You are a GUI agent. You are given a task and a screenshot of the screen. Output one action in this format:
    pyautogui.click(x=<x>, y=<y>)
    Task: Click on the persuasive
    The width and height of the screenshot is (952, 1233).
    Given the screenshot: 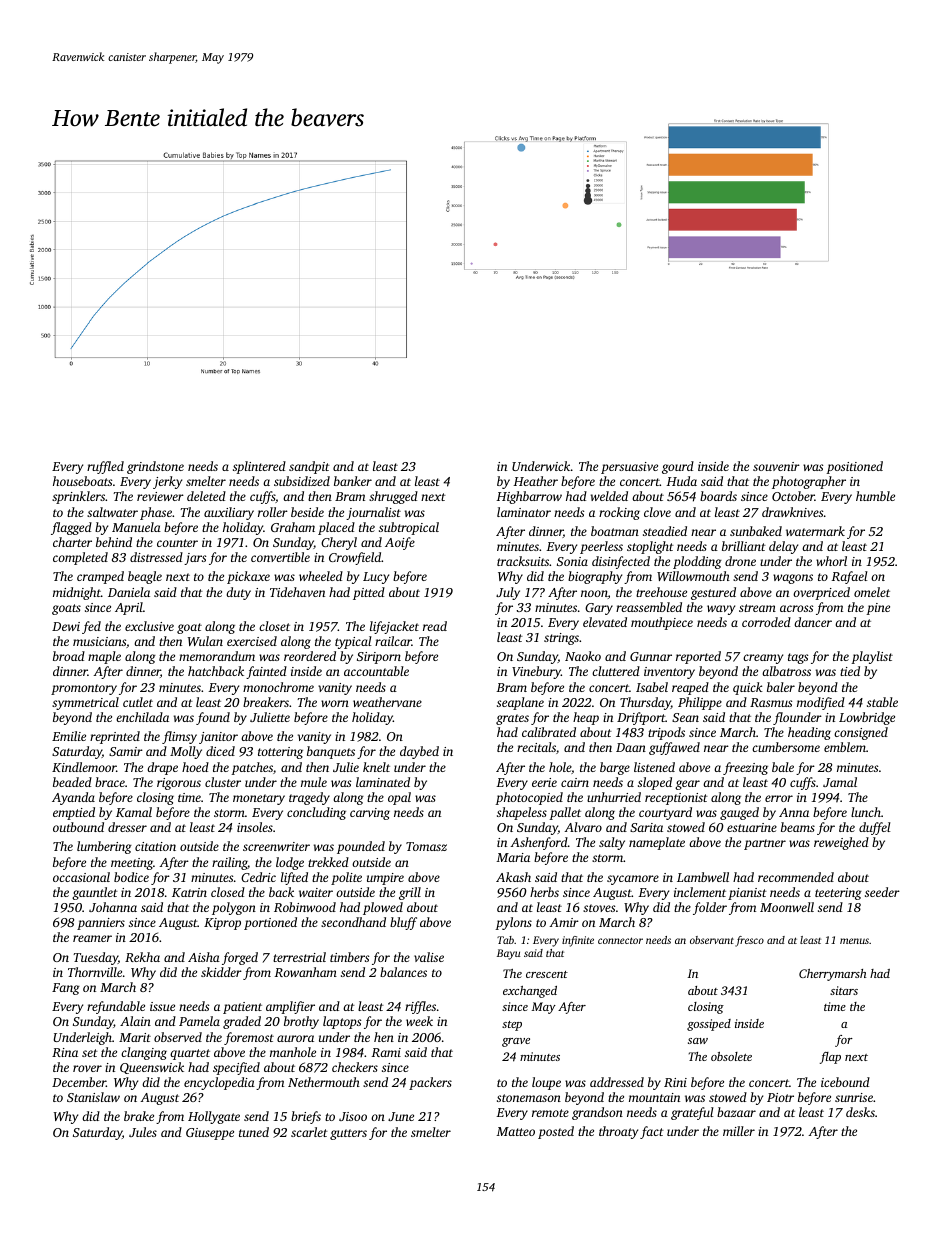 What is the action you would take?
    pyautogui.click(x=629, y=468)
